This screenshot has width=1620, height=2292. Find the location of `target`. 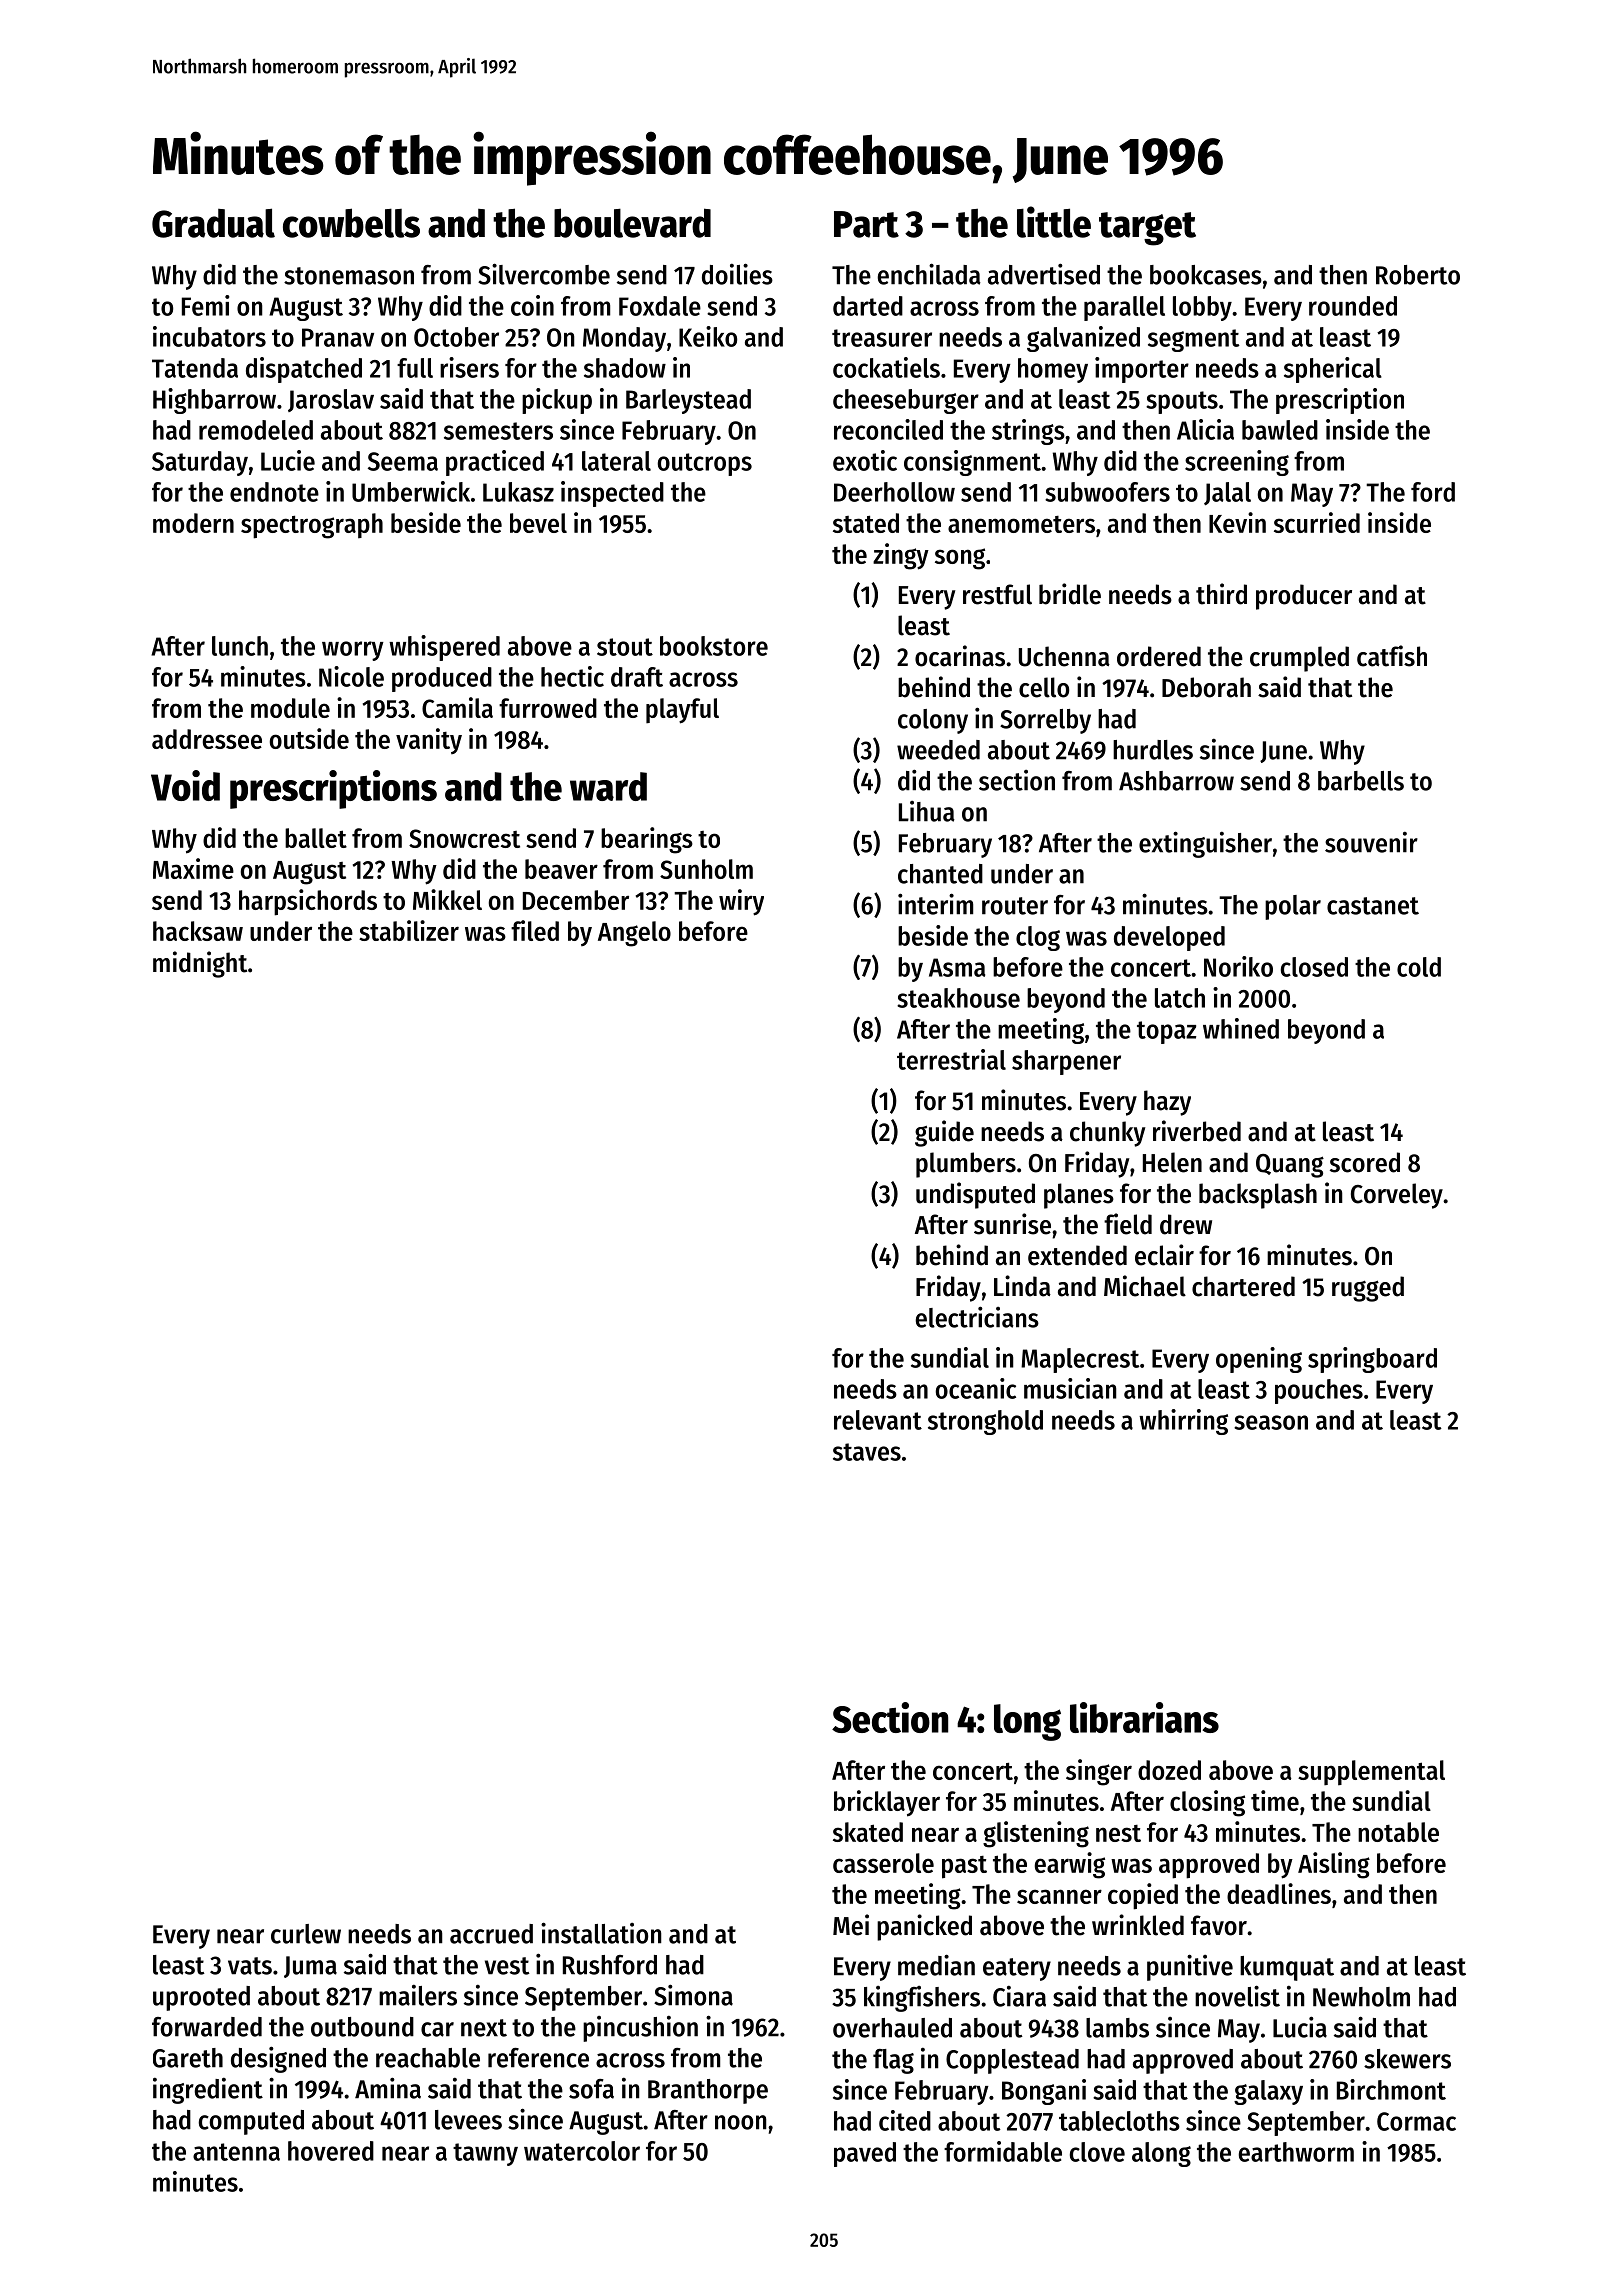

target is located at coordinates (1147, 229).
